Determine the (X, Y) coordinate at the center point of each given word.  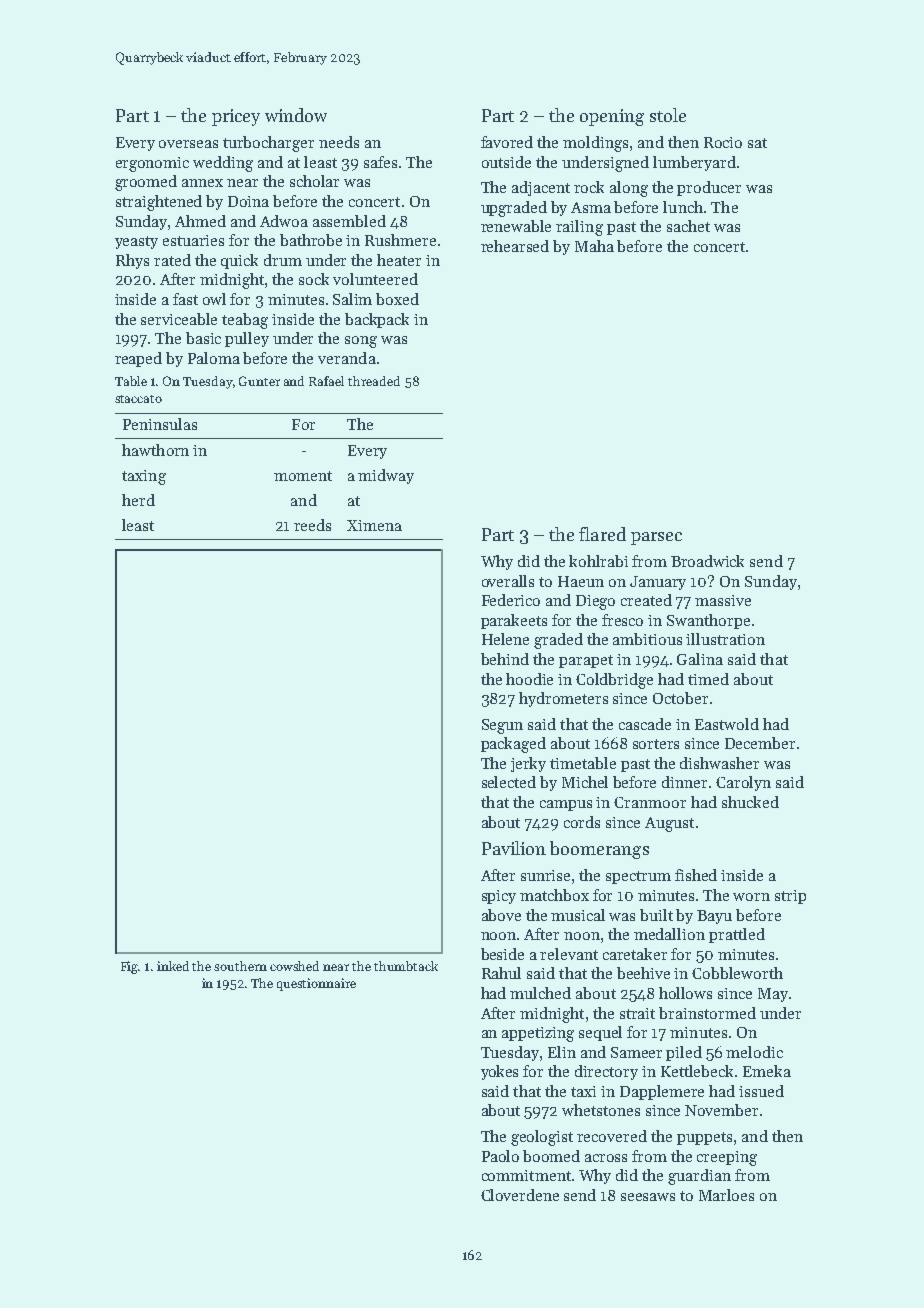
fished (696, 875)
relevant (569, 954)
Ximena (374, 525)
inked (173, 966)
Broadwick (707, 561)
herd (138, 500)
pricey (236, 117)
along (629, 189)
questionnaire (316, 984)
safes (380, 162)
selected (509, 782)
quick (239, 261)
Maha (594, 246)
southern (240, 966)
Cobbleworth (737, 973)
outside (506, 162)
